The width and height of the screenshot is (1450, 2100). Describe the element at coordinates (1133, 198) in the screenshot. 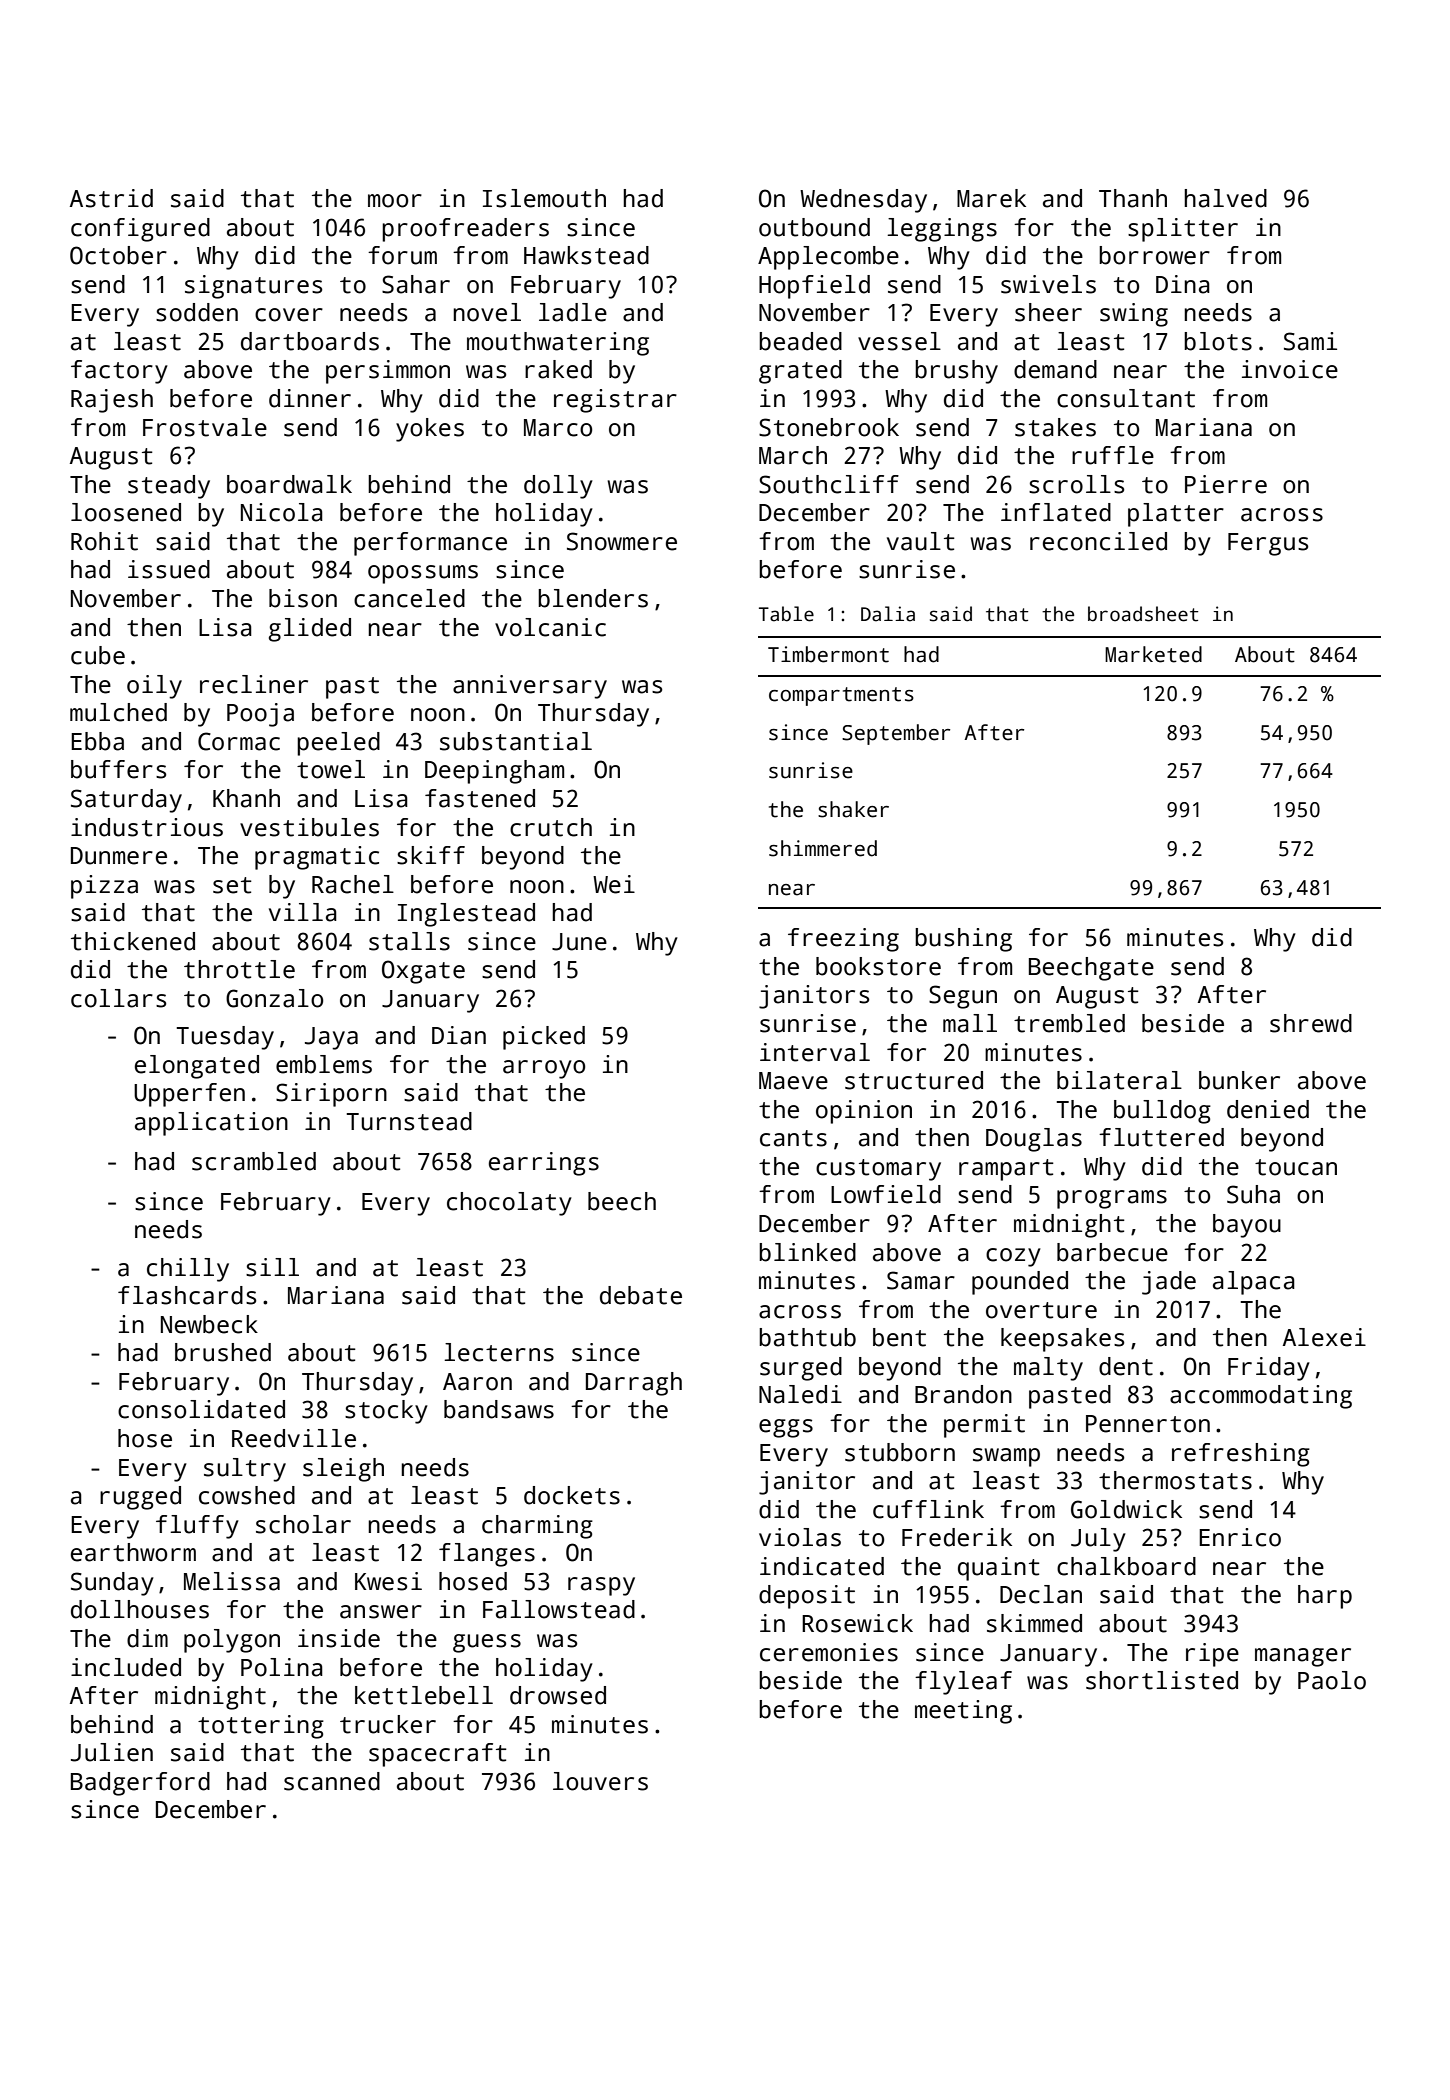

I see `Thanh` at that location.
